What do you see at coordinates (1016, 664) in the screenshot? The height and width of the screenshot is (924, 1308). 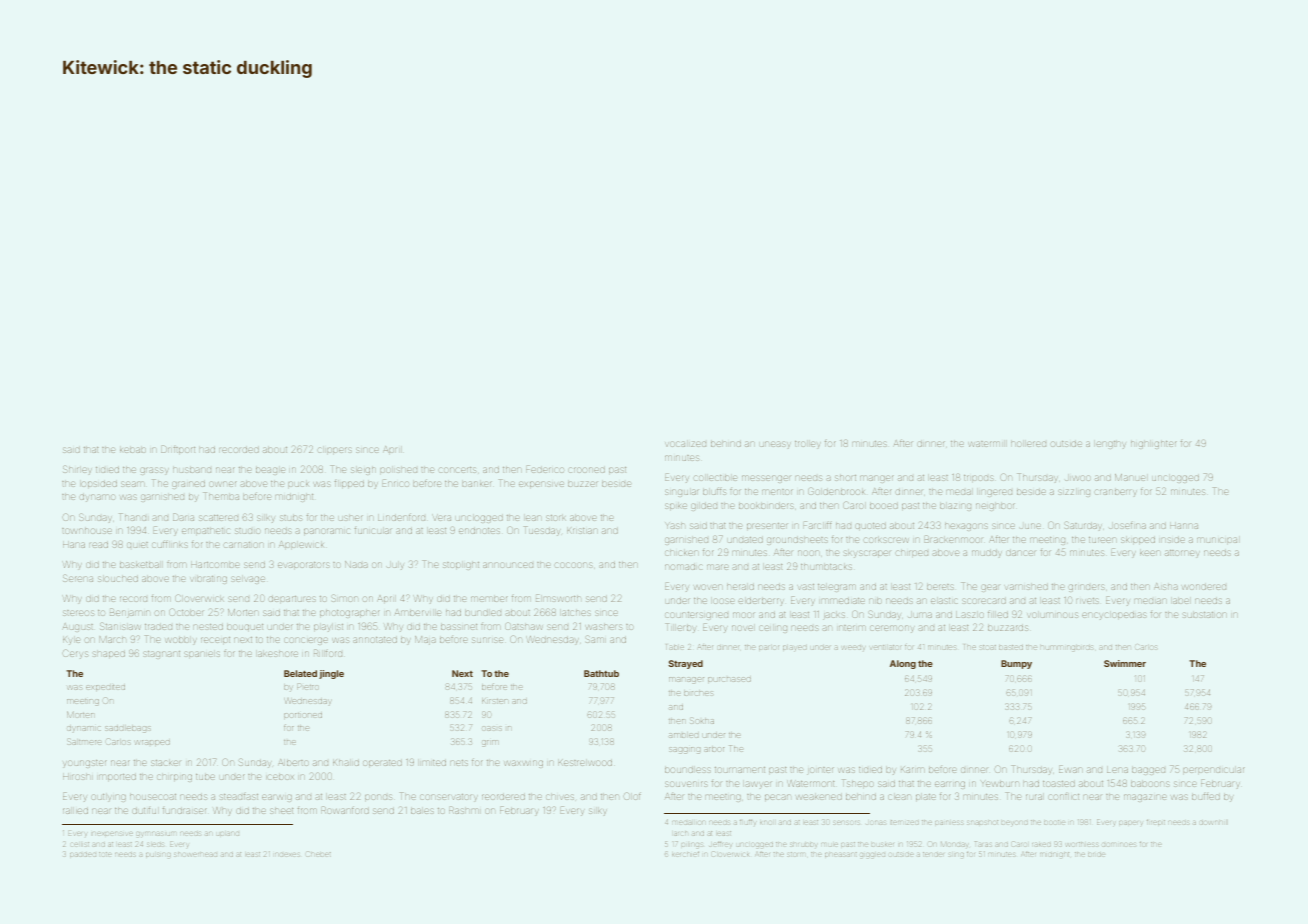 I see `Bumpy` at bounding box center [1016, 664].
